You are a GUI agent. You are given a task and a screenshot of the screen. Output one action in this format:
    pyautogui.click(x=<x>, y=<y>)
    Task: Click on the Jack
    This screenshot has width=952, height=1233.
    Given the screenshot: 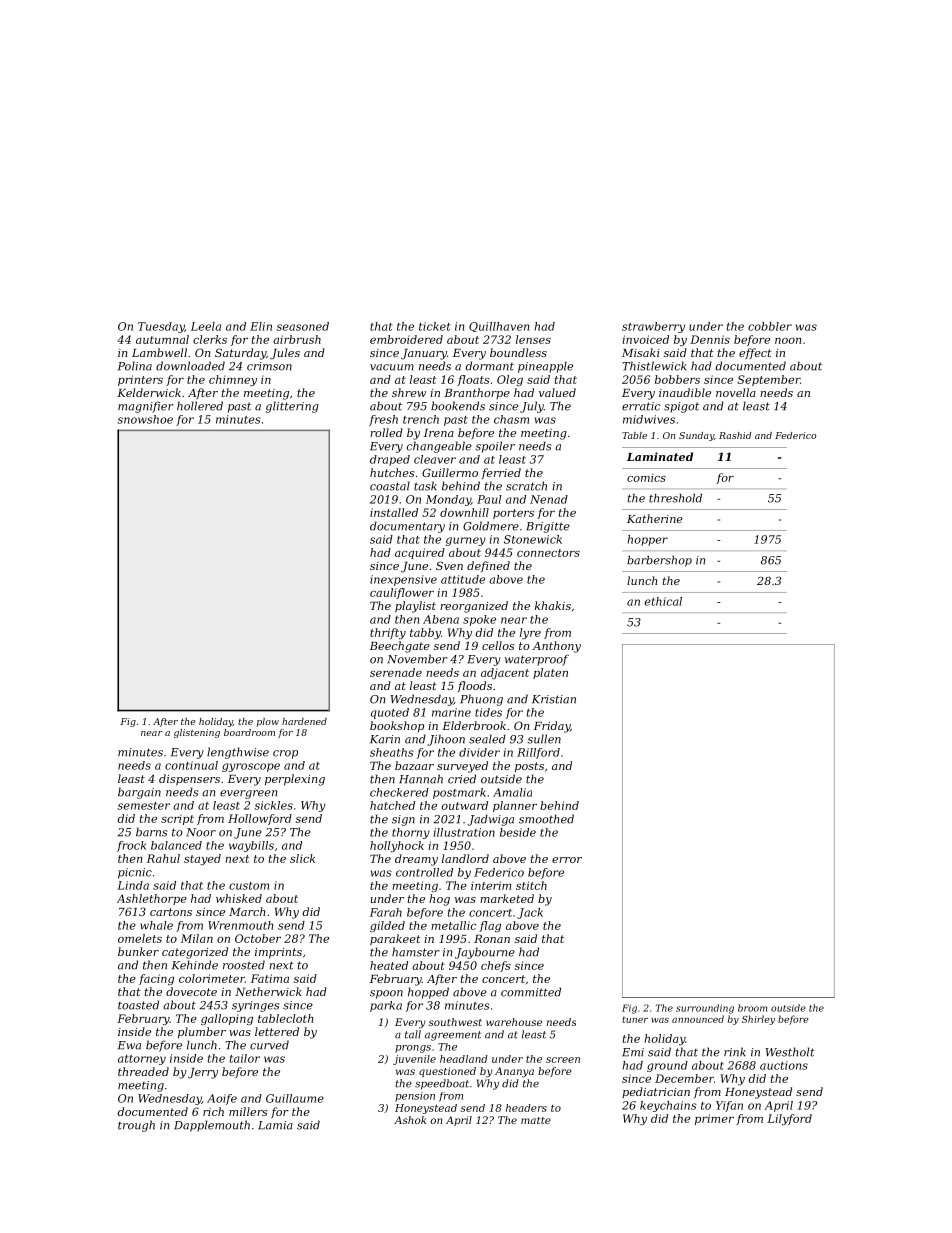 What is the action you would take?
    pyautogui.click(x=530, y=913)
